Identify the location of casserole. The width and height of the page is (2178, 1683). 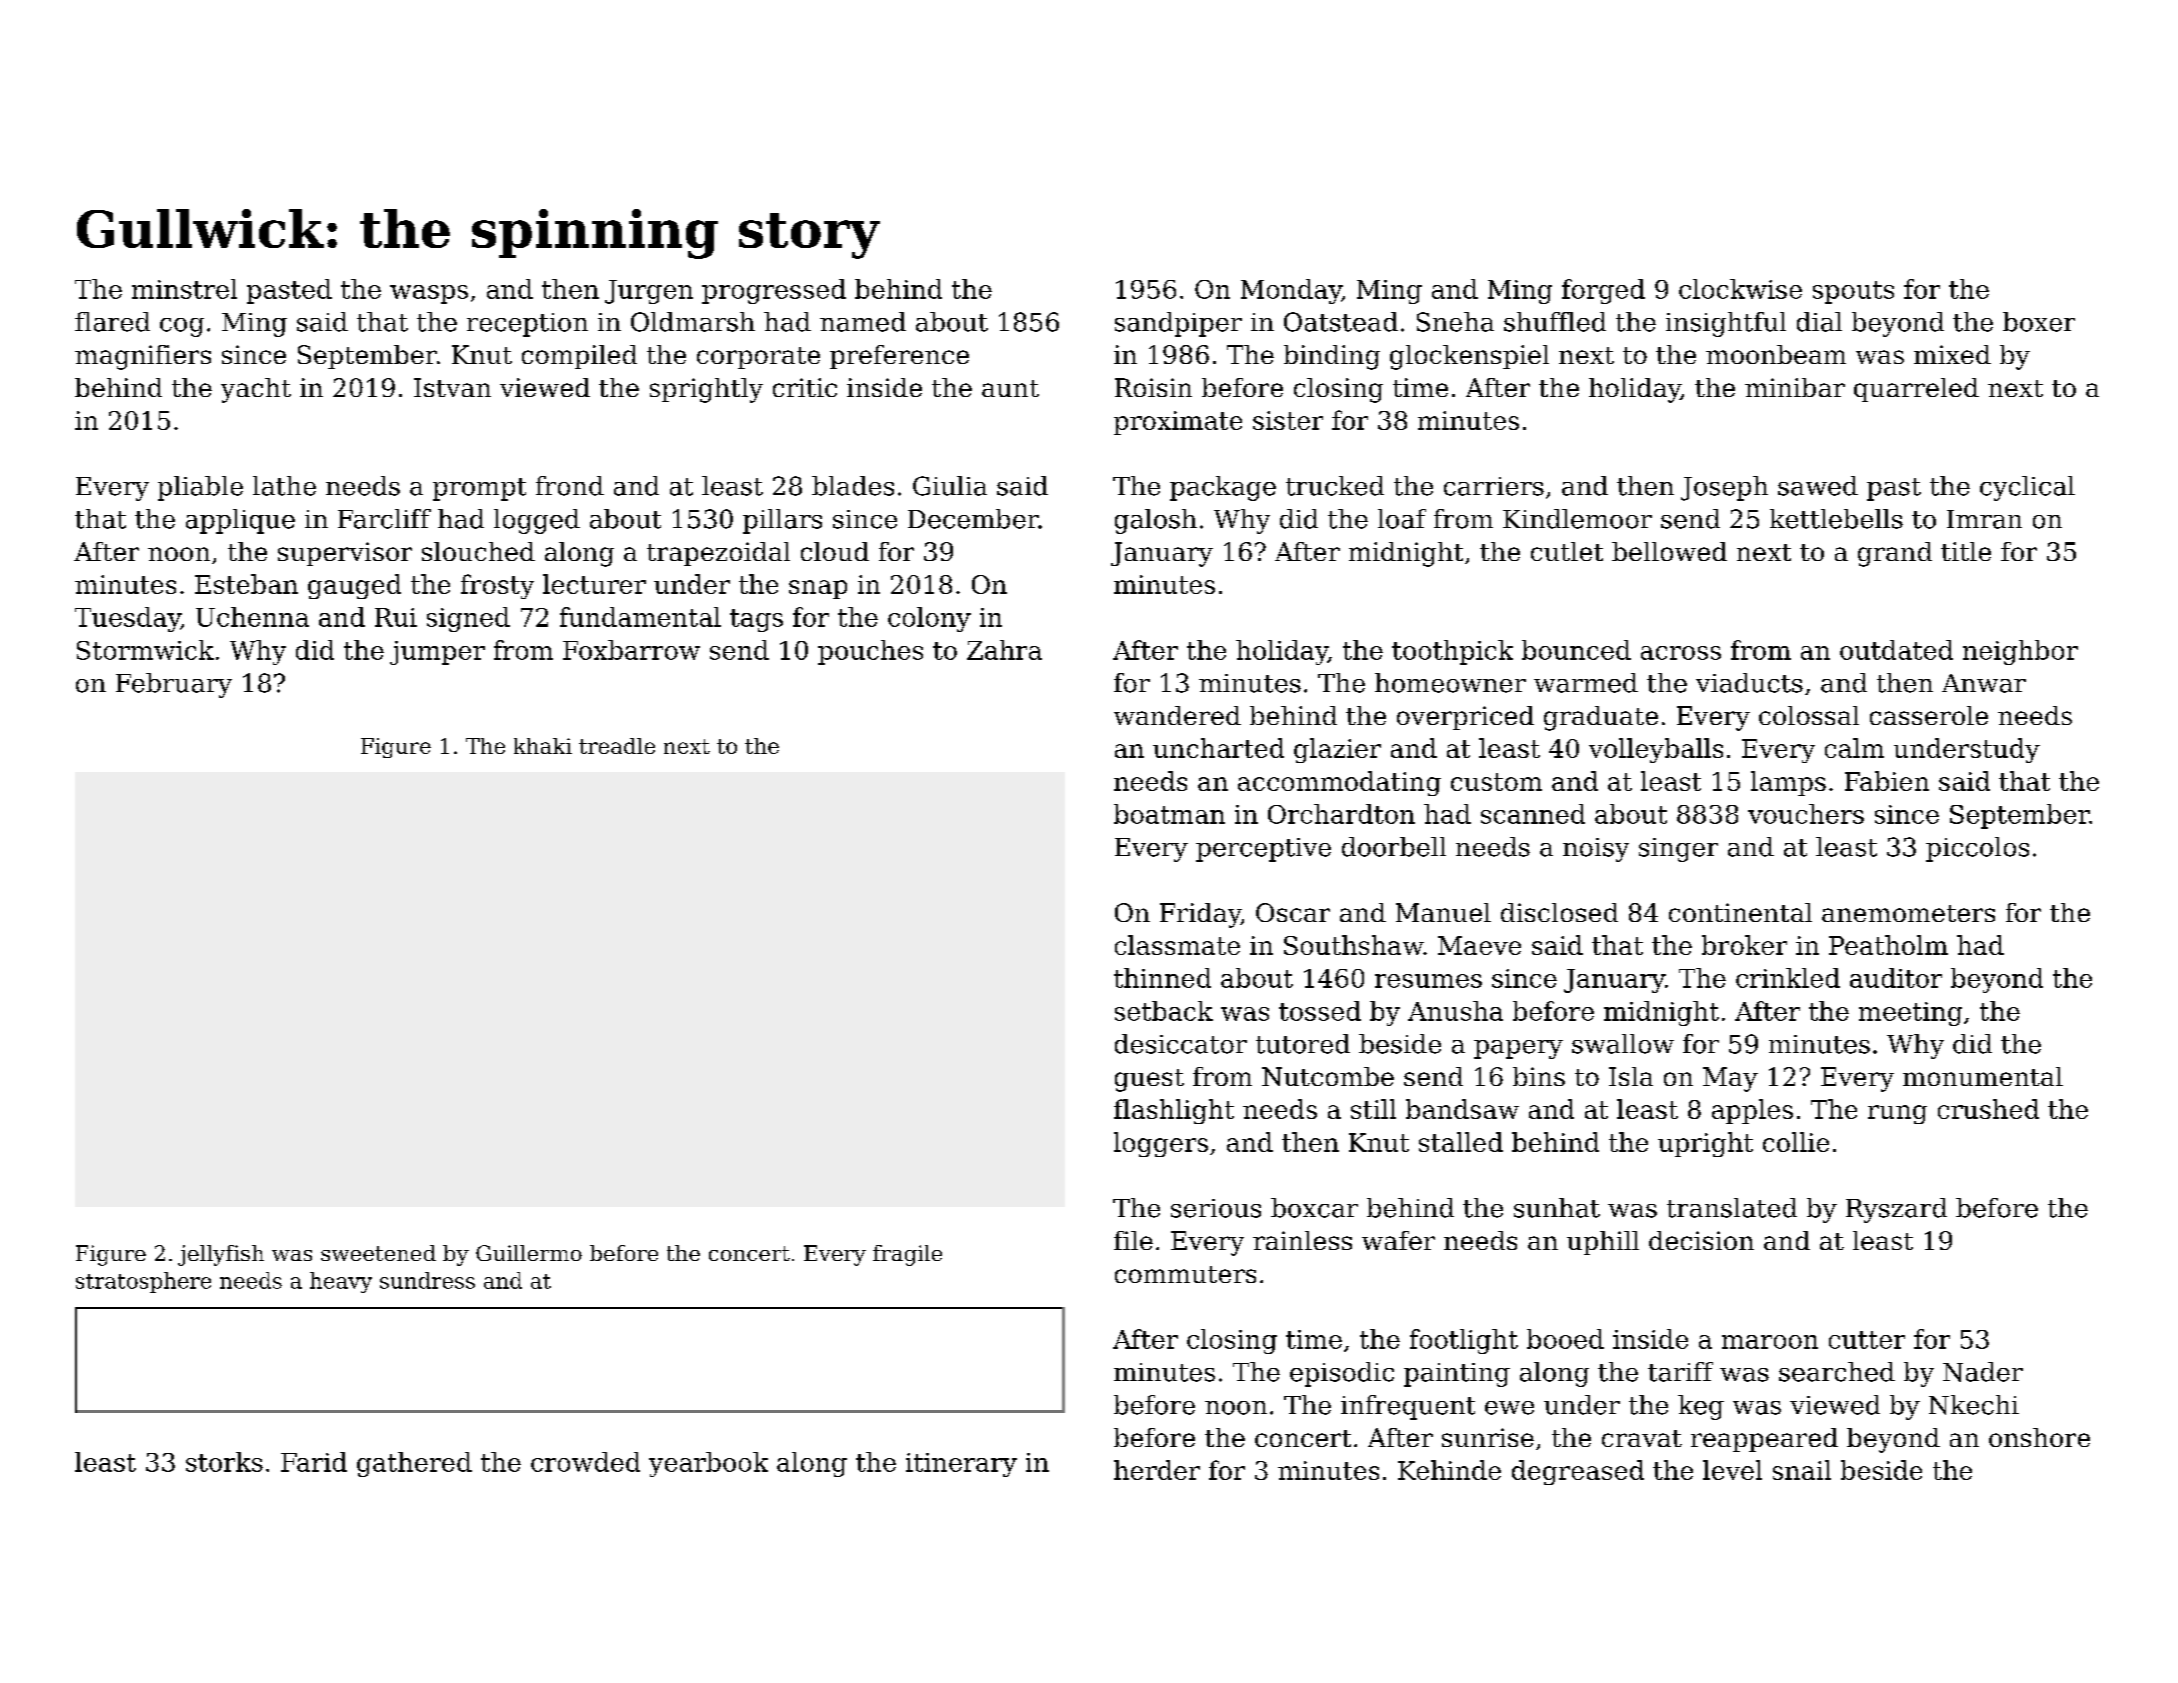
(1929, 715).
